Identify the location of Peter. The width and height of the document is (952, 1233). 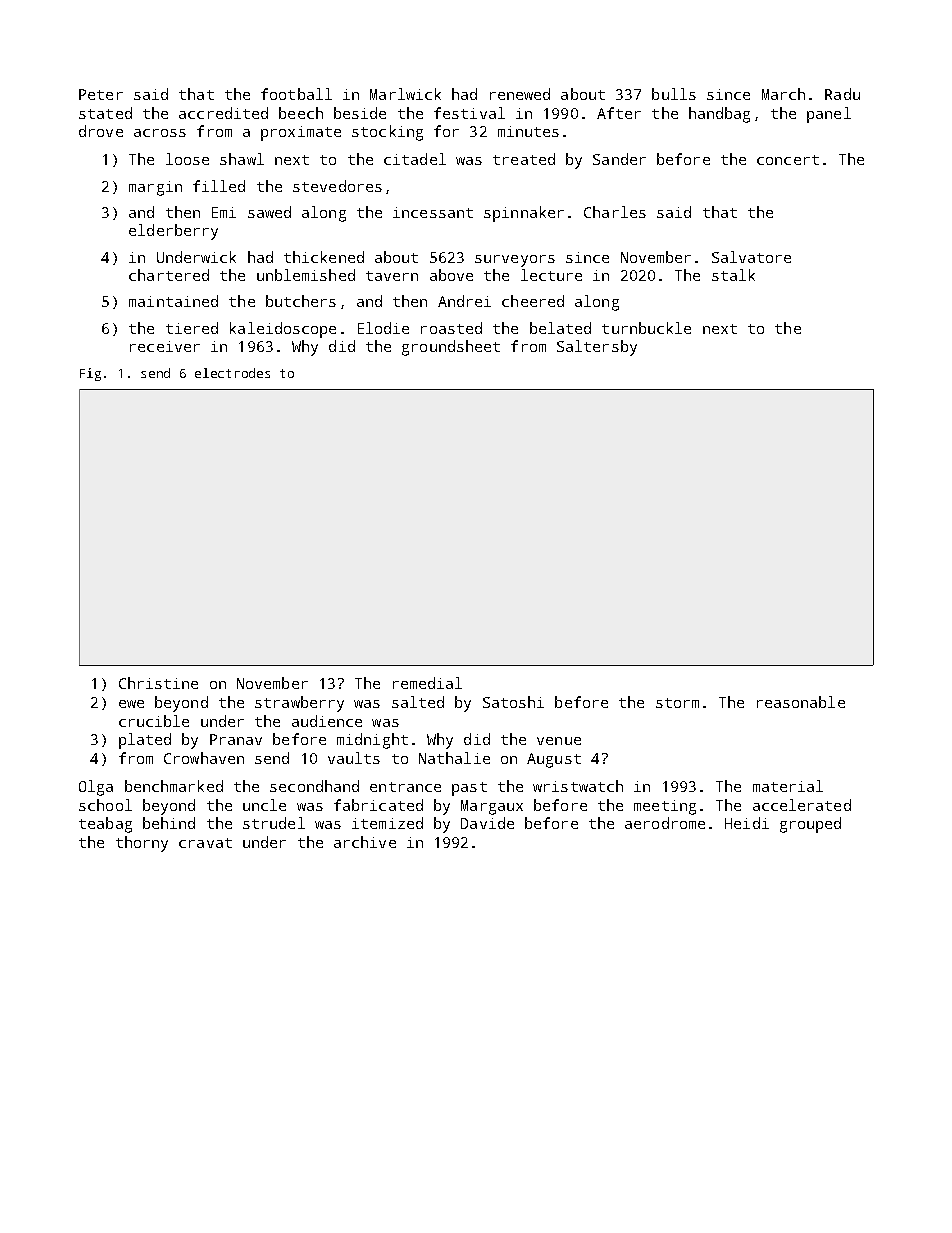
(101, 94).
